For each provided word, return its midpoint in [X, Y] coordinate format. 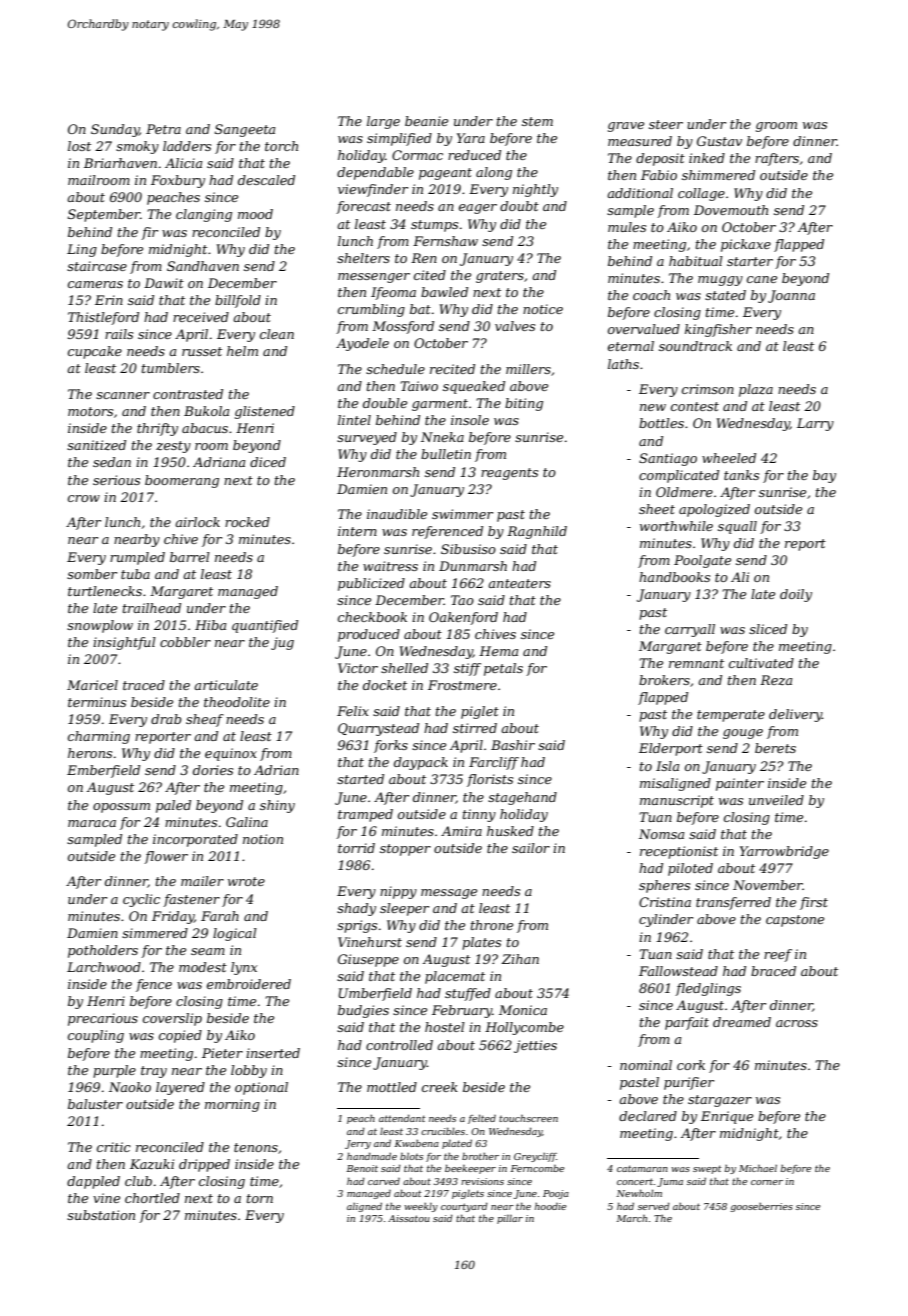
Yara [471, 138]
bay [824, 476]
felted [482, 1119]
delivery [795, 715]
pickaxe [746, 245]
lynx [244, 968]
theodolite [237, 702]
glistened [265, 412]
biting [524, 404]
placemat [455, 977]
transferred [733, 903]
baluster [95, 1104]
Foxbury [178, 181]
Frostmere [462, 685]
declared [648, 1116]
